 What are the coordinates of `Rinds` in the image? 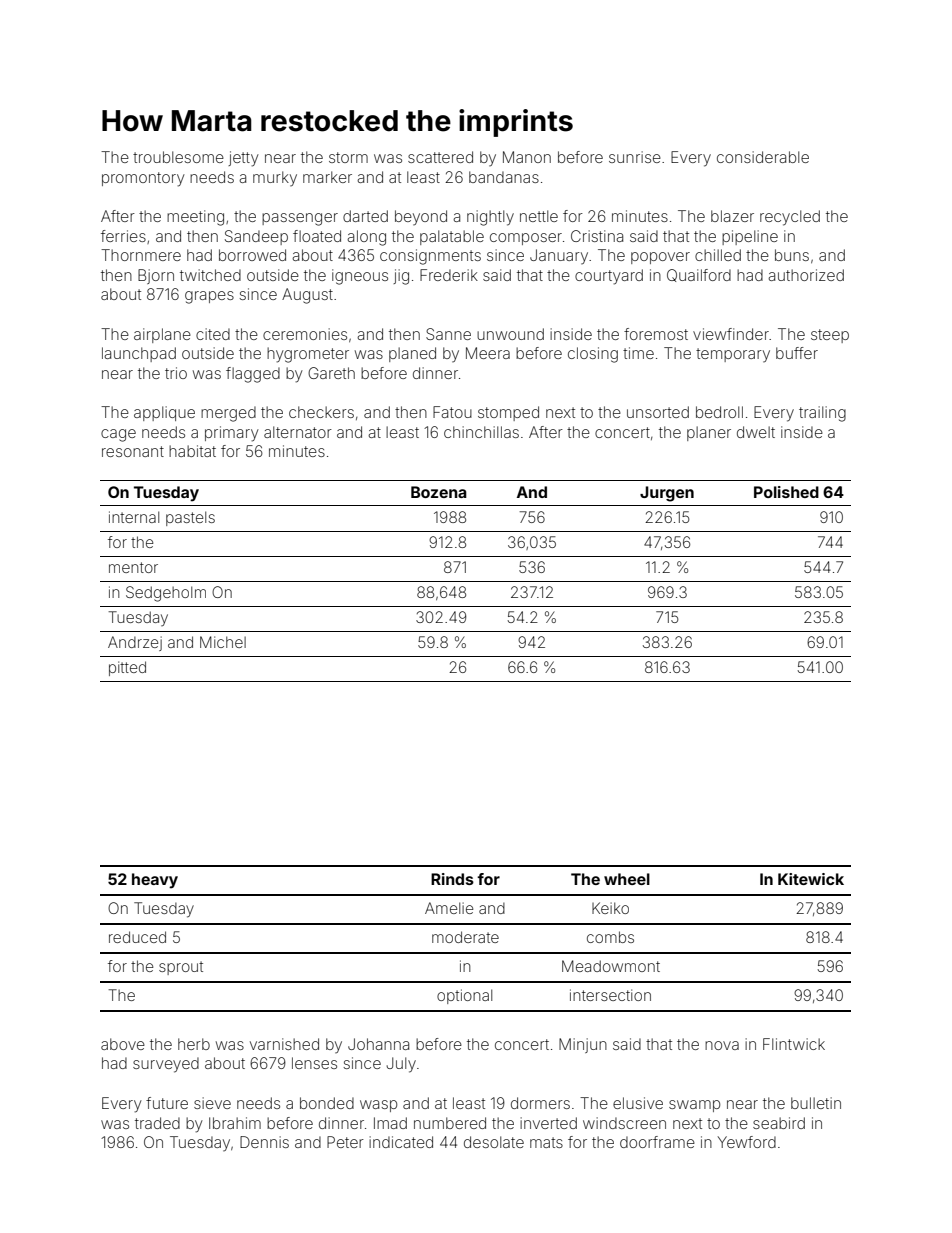 It's located at (452, 879).
